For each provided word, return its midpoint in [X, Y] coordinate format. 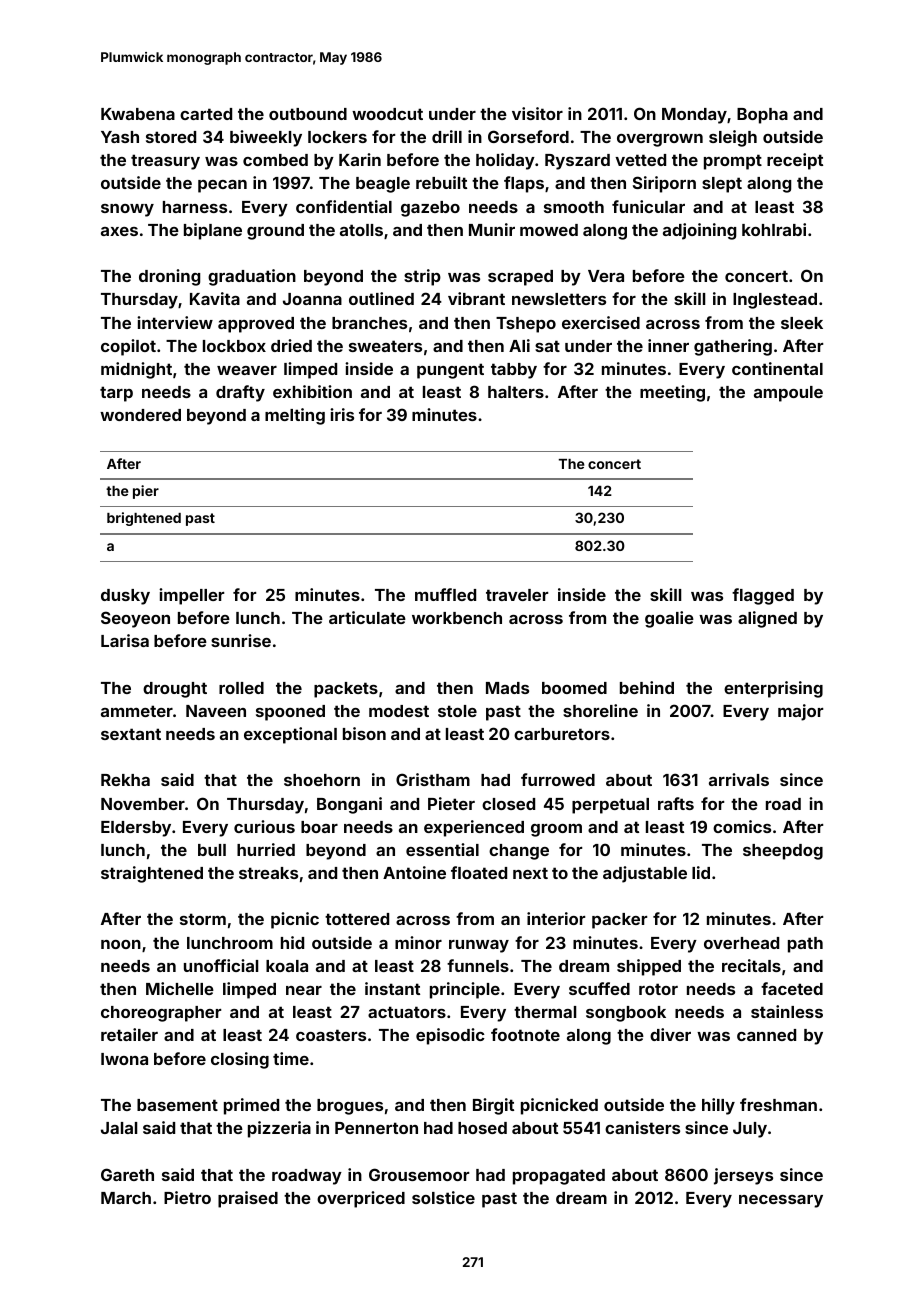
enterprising [773, 689]
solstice [443, 1197]
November [143, 804]
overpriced [361, 1199]
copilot [128, 347]
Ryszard [577, 162]
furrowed [558, 779]
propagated [559, 1177]
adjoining [699, 231]
